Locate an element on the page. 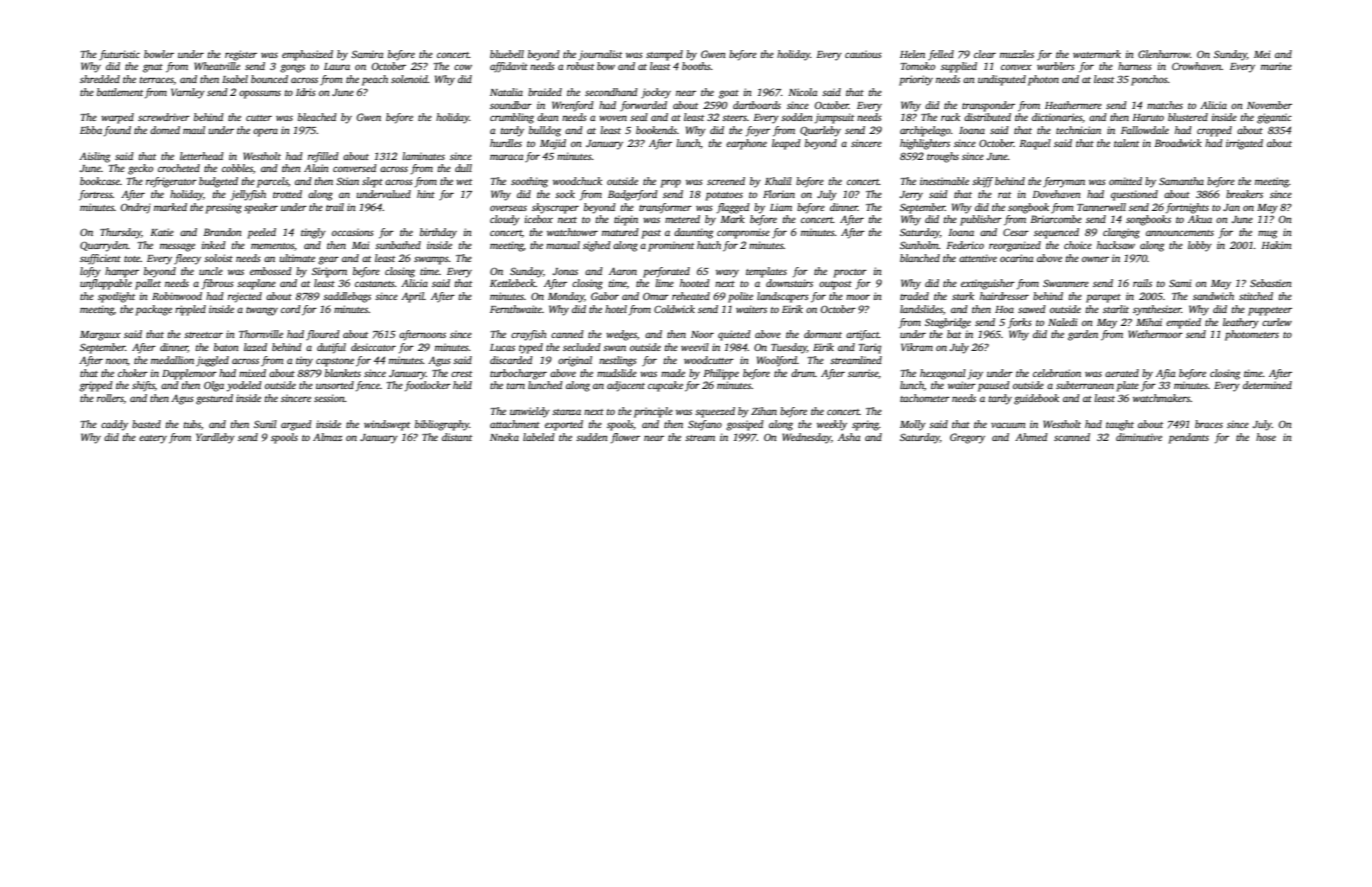 The height and width of the image is (887, 1372). potatoes is located at coordinates (724, 196).
